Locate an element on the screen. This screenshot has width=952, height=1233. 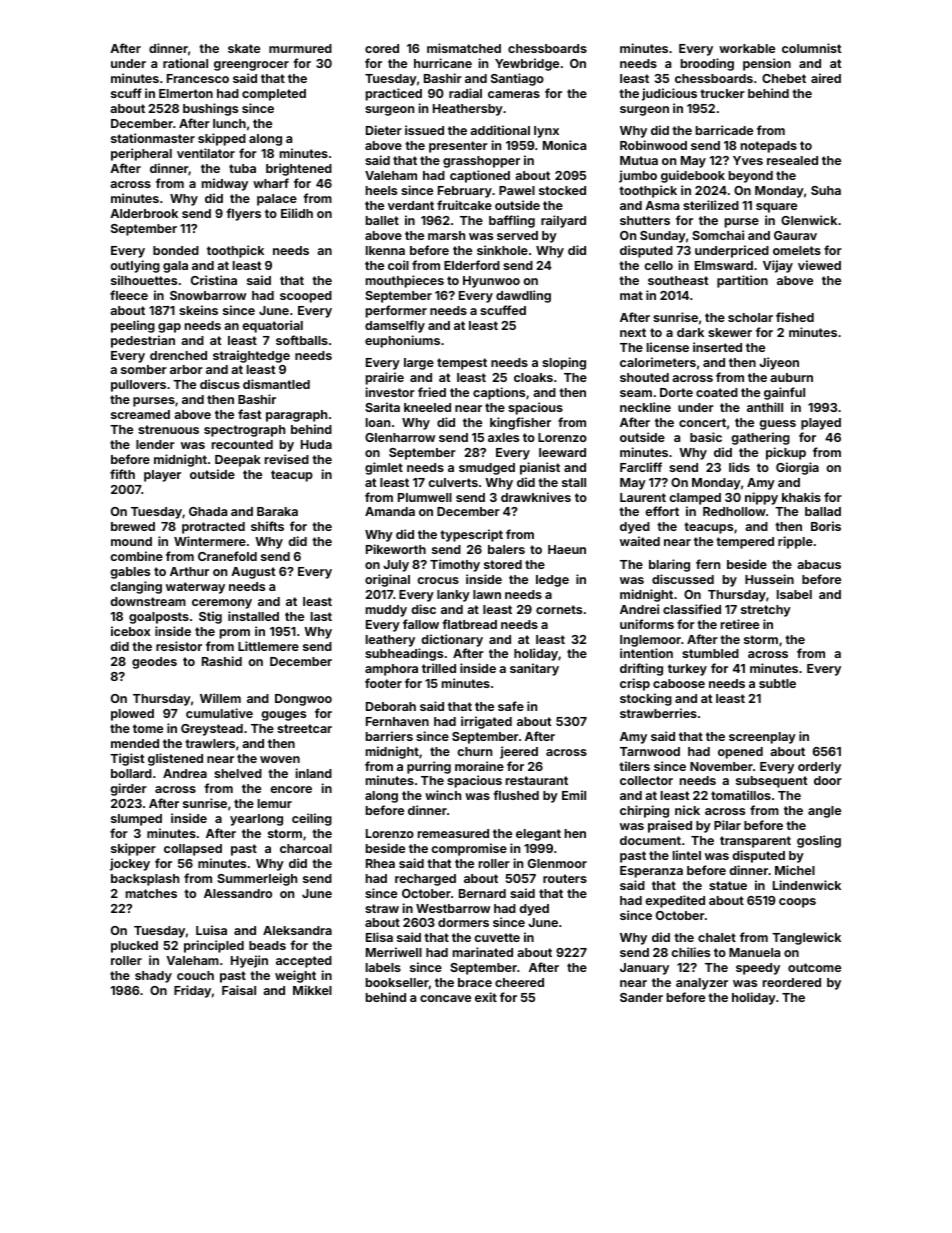
Alessandro is located at coordinates (238, 893).
